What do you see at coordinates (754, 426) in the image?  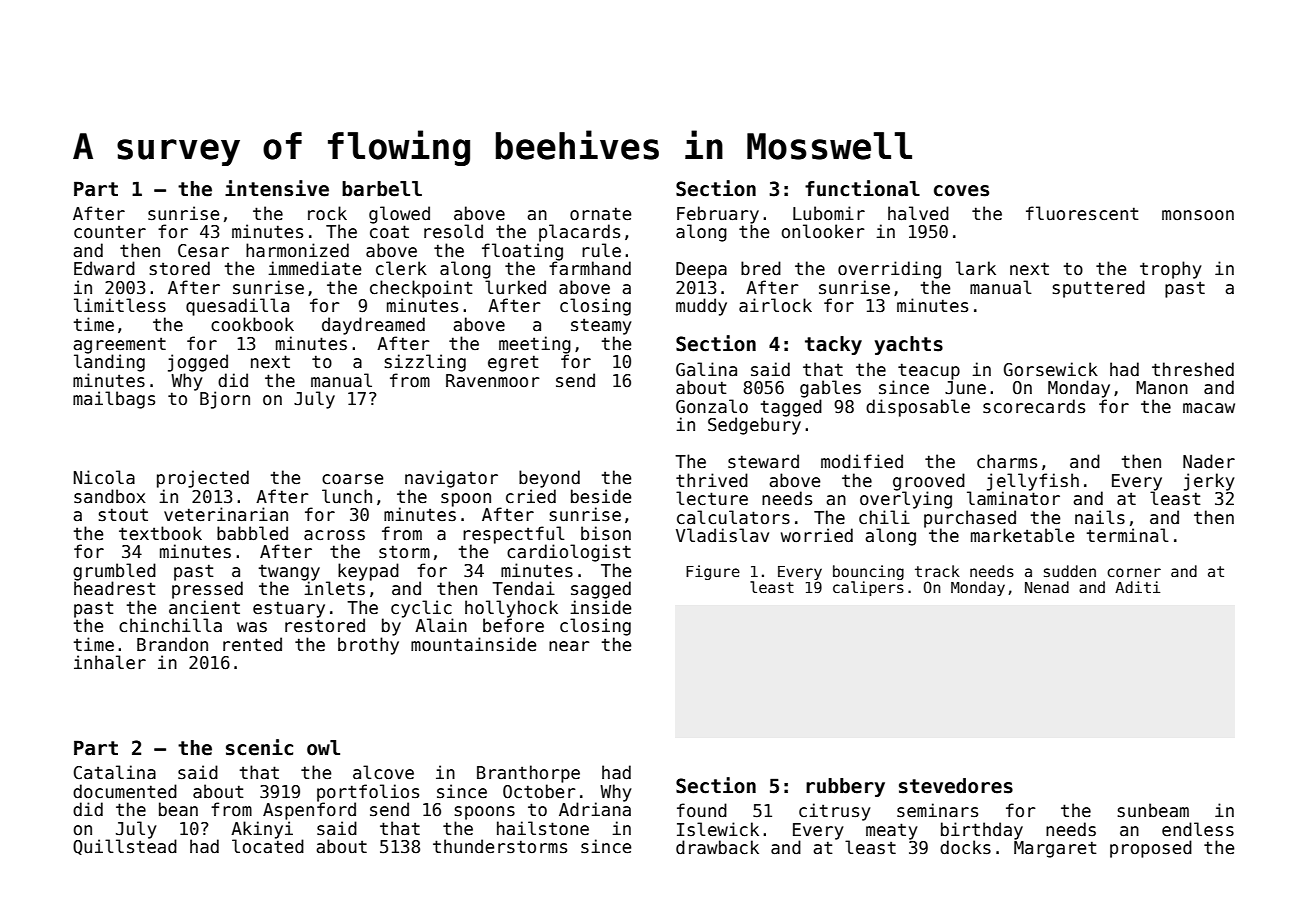 I see `Sedgebury` at bounding box center [754, 426].
